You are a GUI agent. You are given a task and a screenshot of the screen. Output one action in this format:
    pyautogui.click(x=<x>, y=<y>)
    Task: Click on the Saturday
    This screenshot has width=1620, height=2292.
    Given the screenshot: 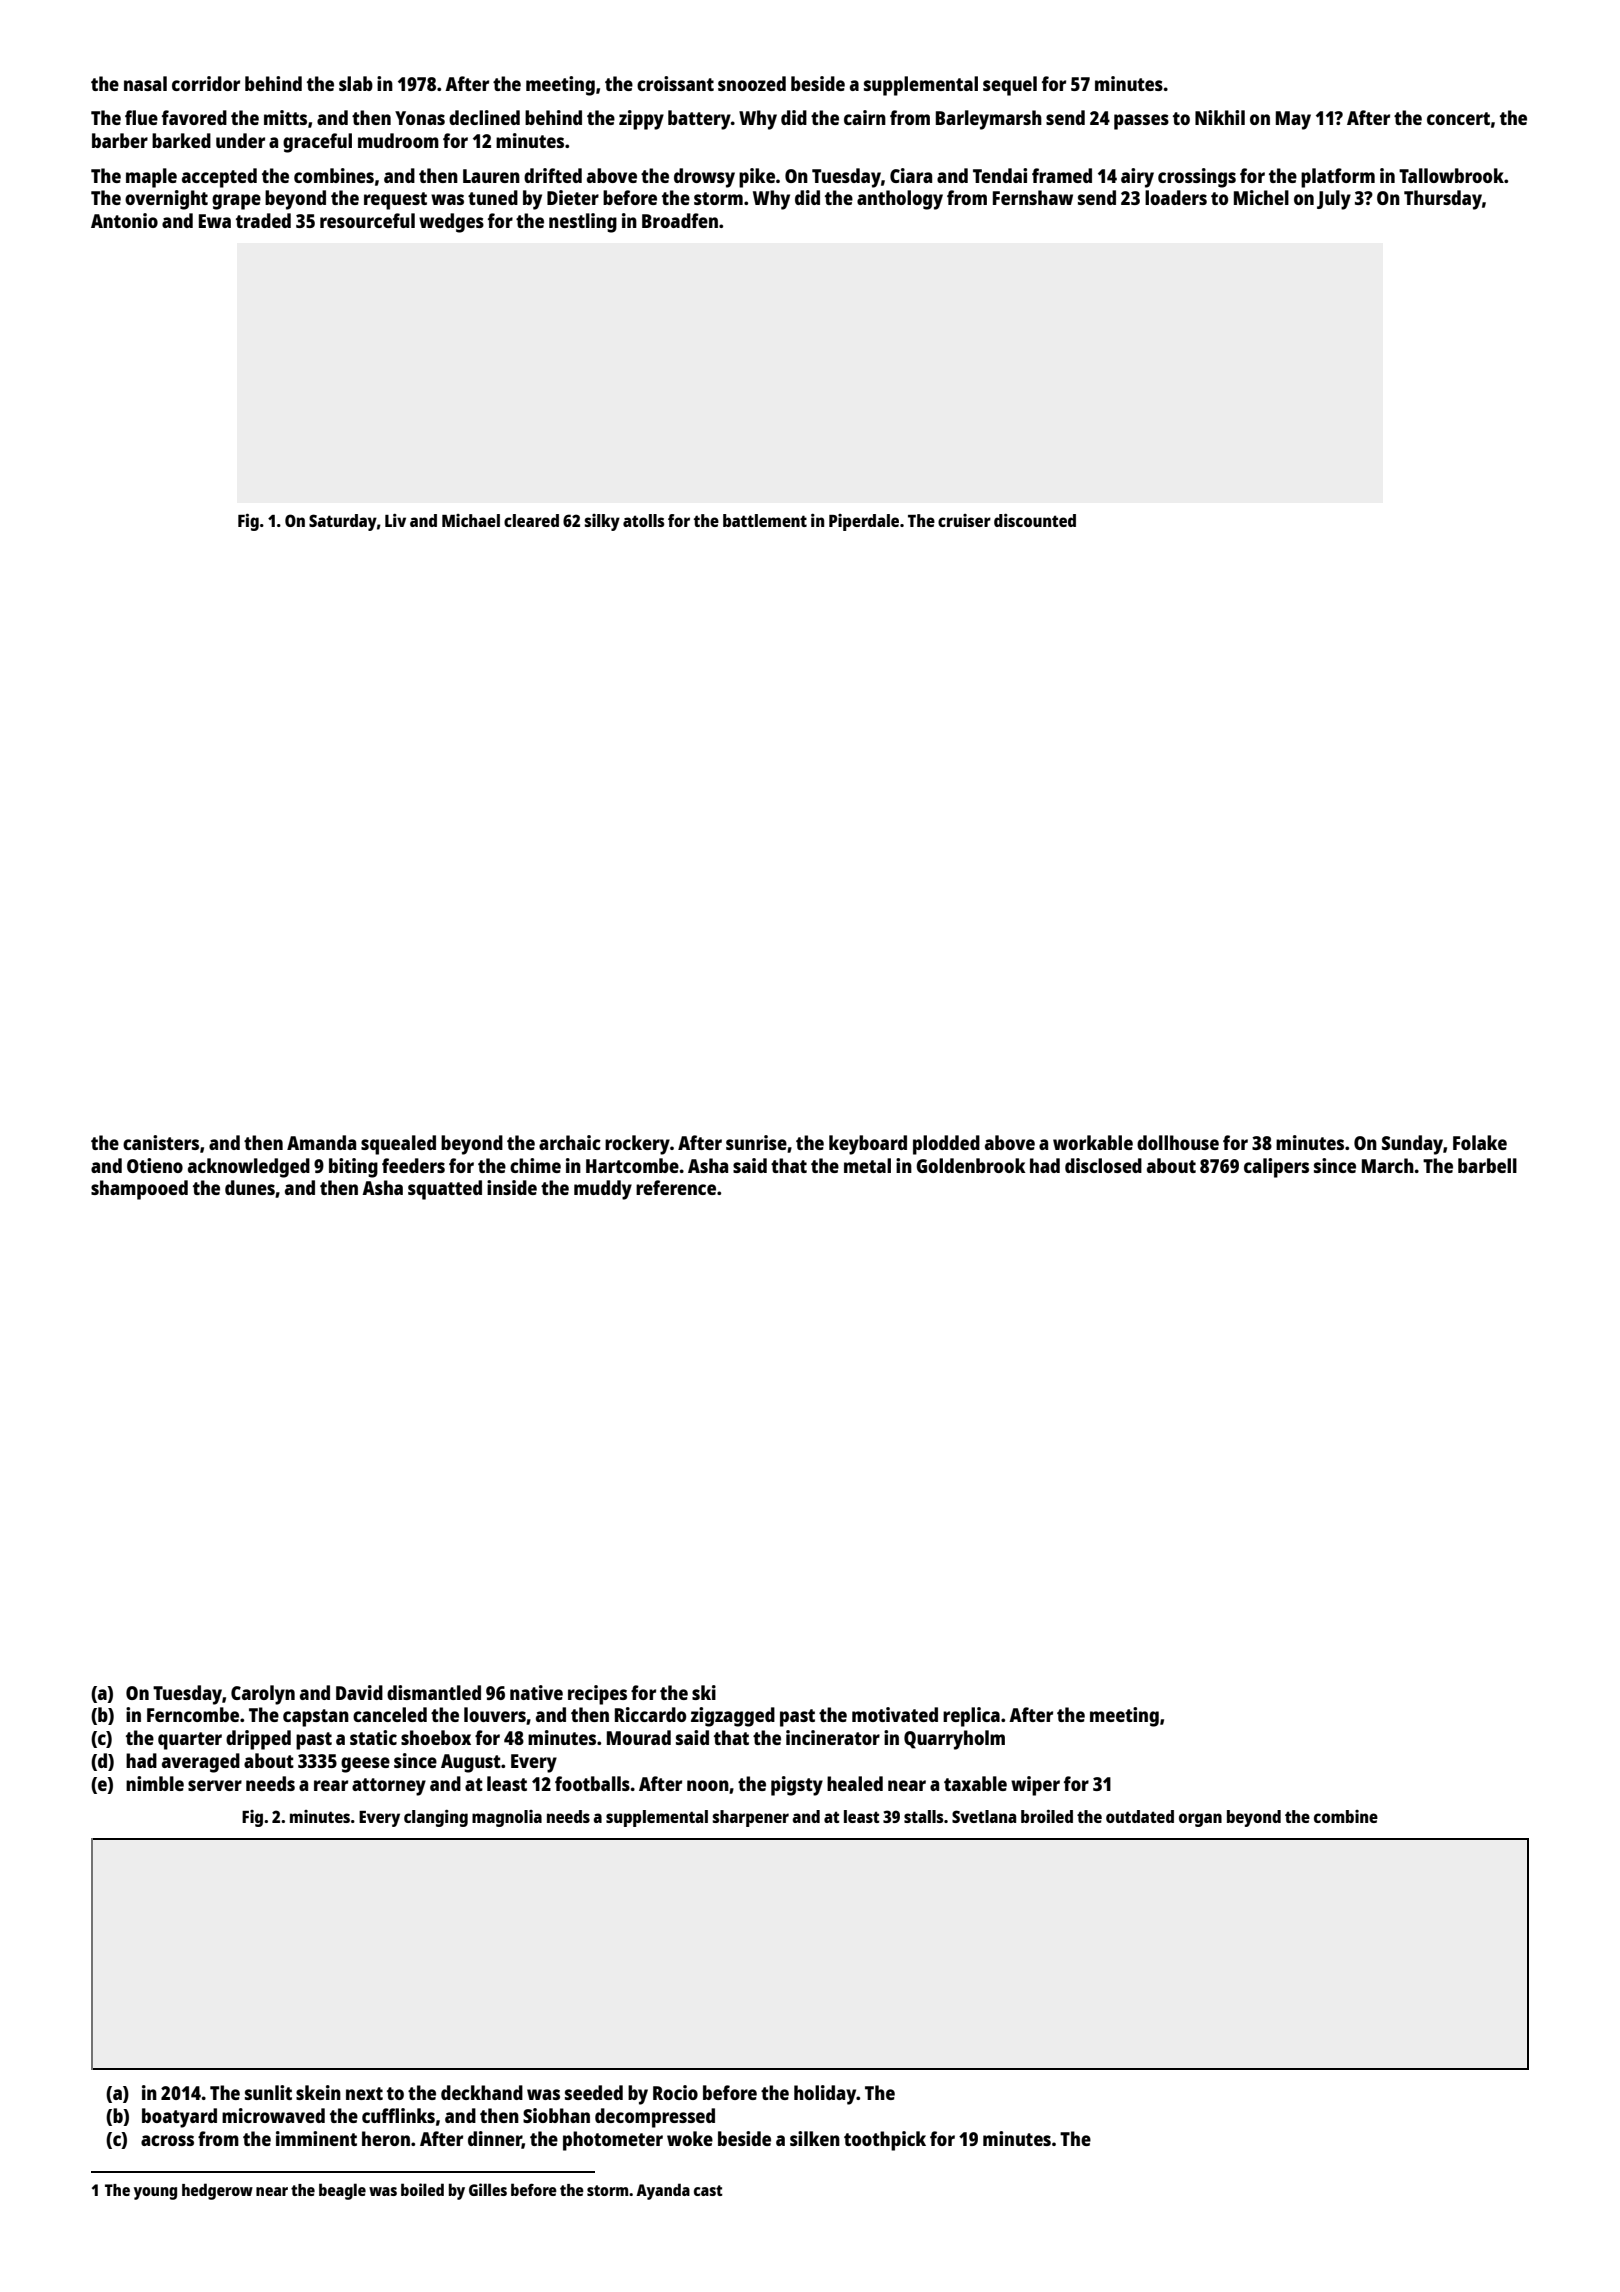 What is the action you would take?
    pyautogui.click(x=343, y=522)
